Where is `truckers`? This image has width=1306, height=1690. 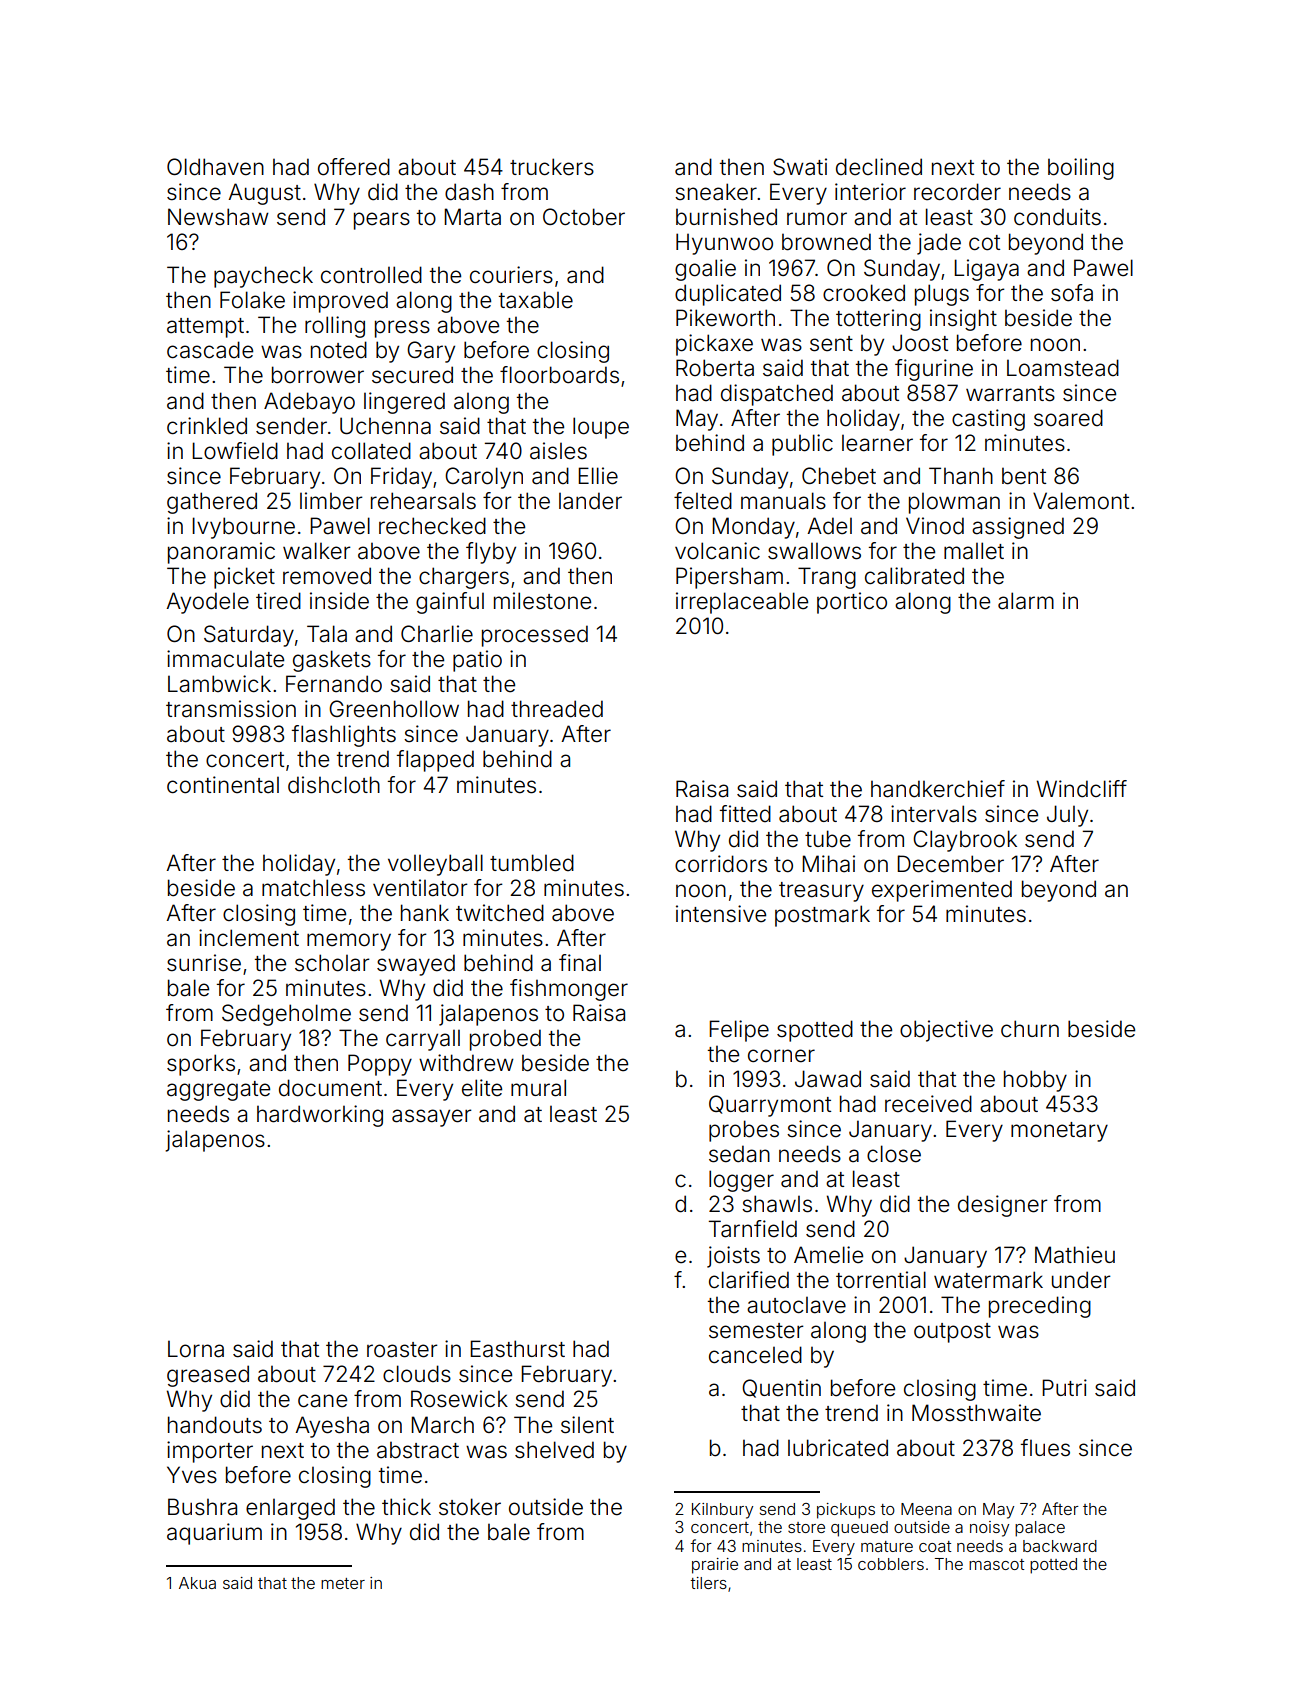
truckers is located at coordinates (552, 167).
